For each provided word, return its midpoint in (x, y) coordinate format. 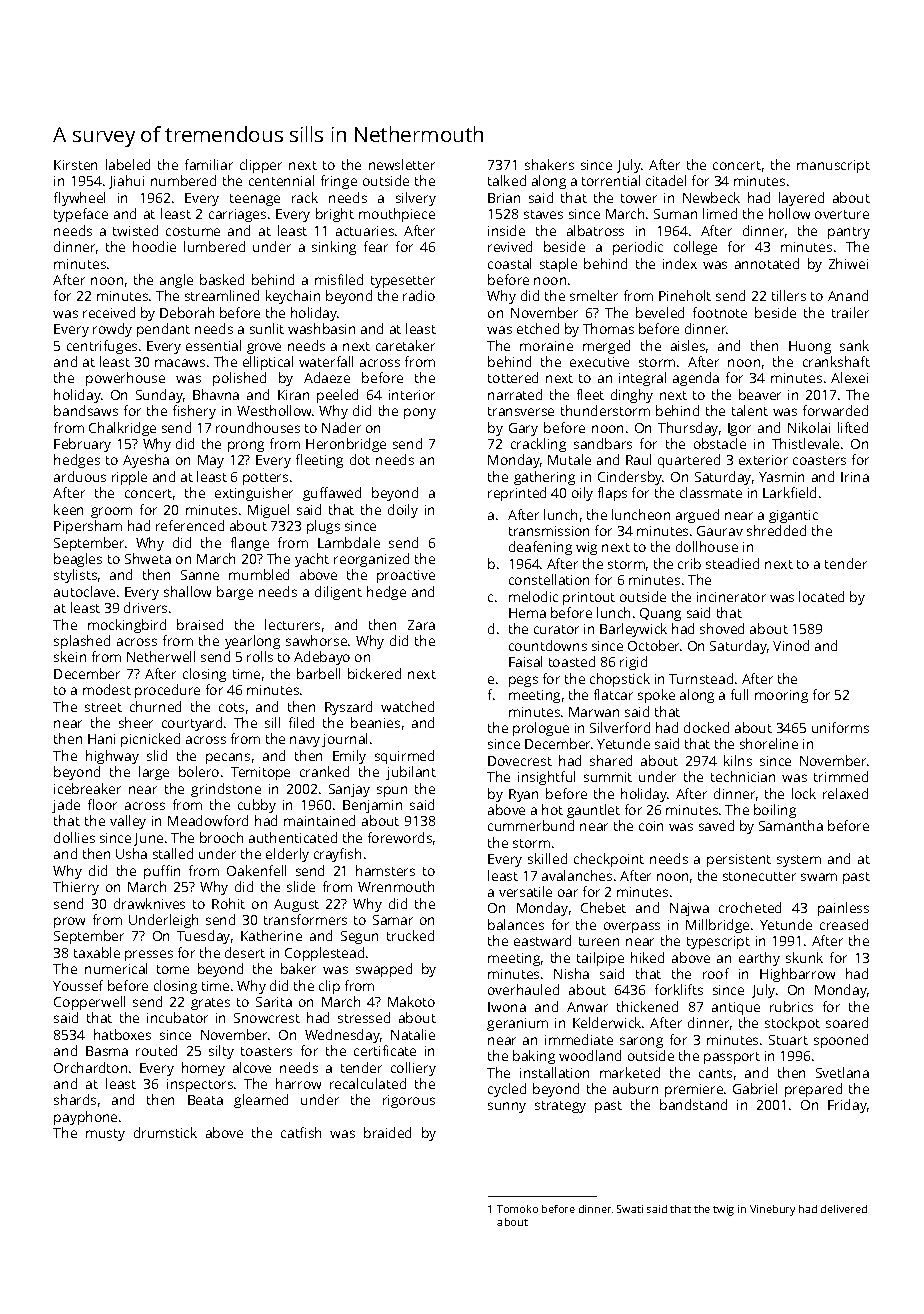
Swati (630, 1209)
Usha (131, 853)
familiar (209, 164)
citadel (666, 180)
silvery (416, 199)
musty (105, 1135)
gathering (544, 478)
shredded (776, 530)
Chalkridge (122, 429)
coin (651, 826)
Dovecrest (520, 761)
